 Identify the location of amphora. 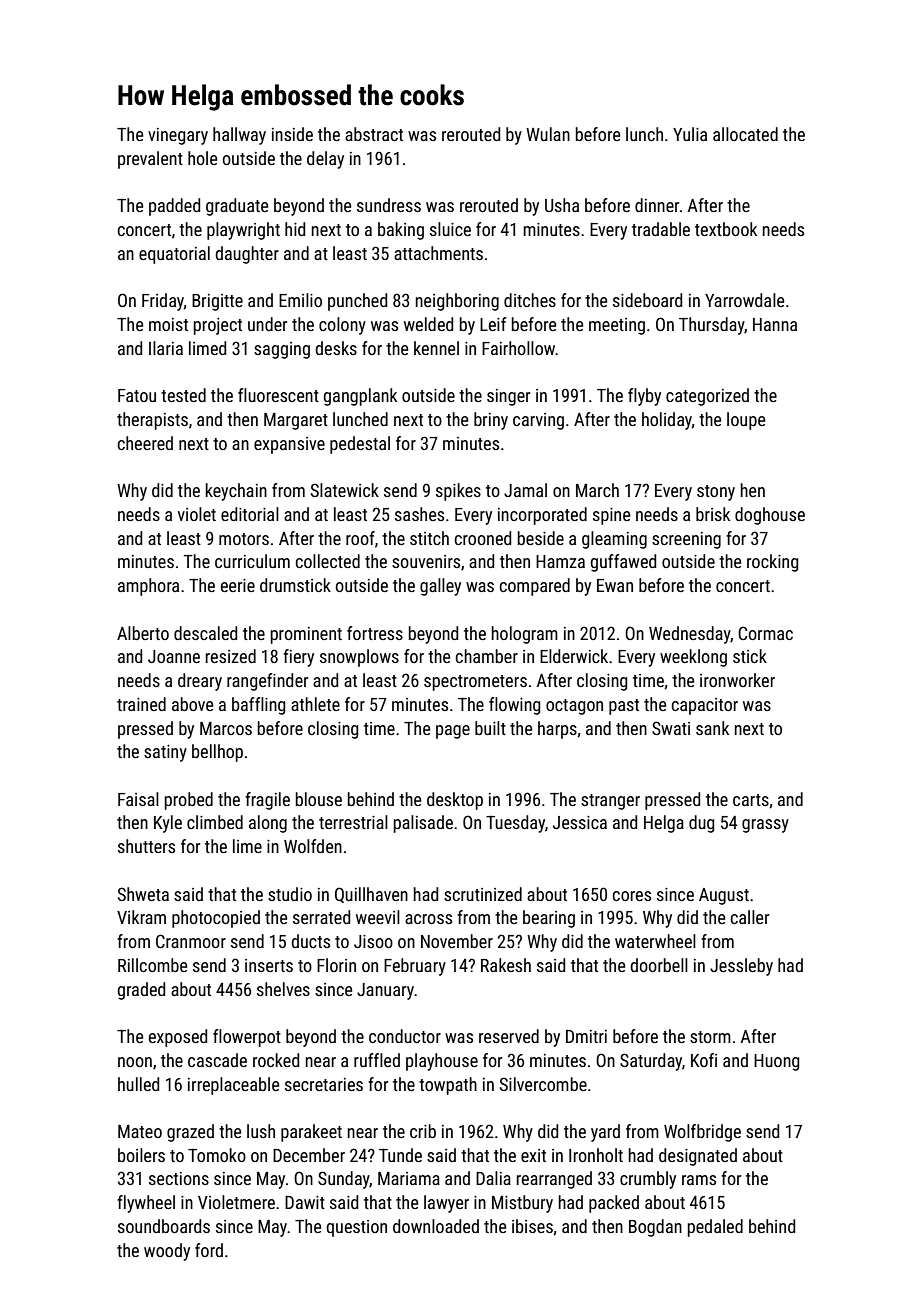
(148, 587).
